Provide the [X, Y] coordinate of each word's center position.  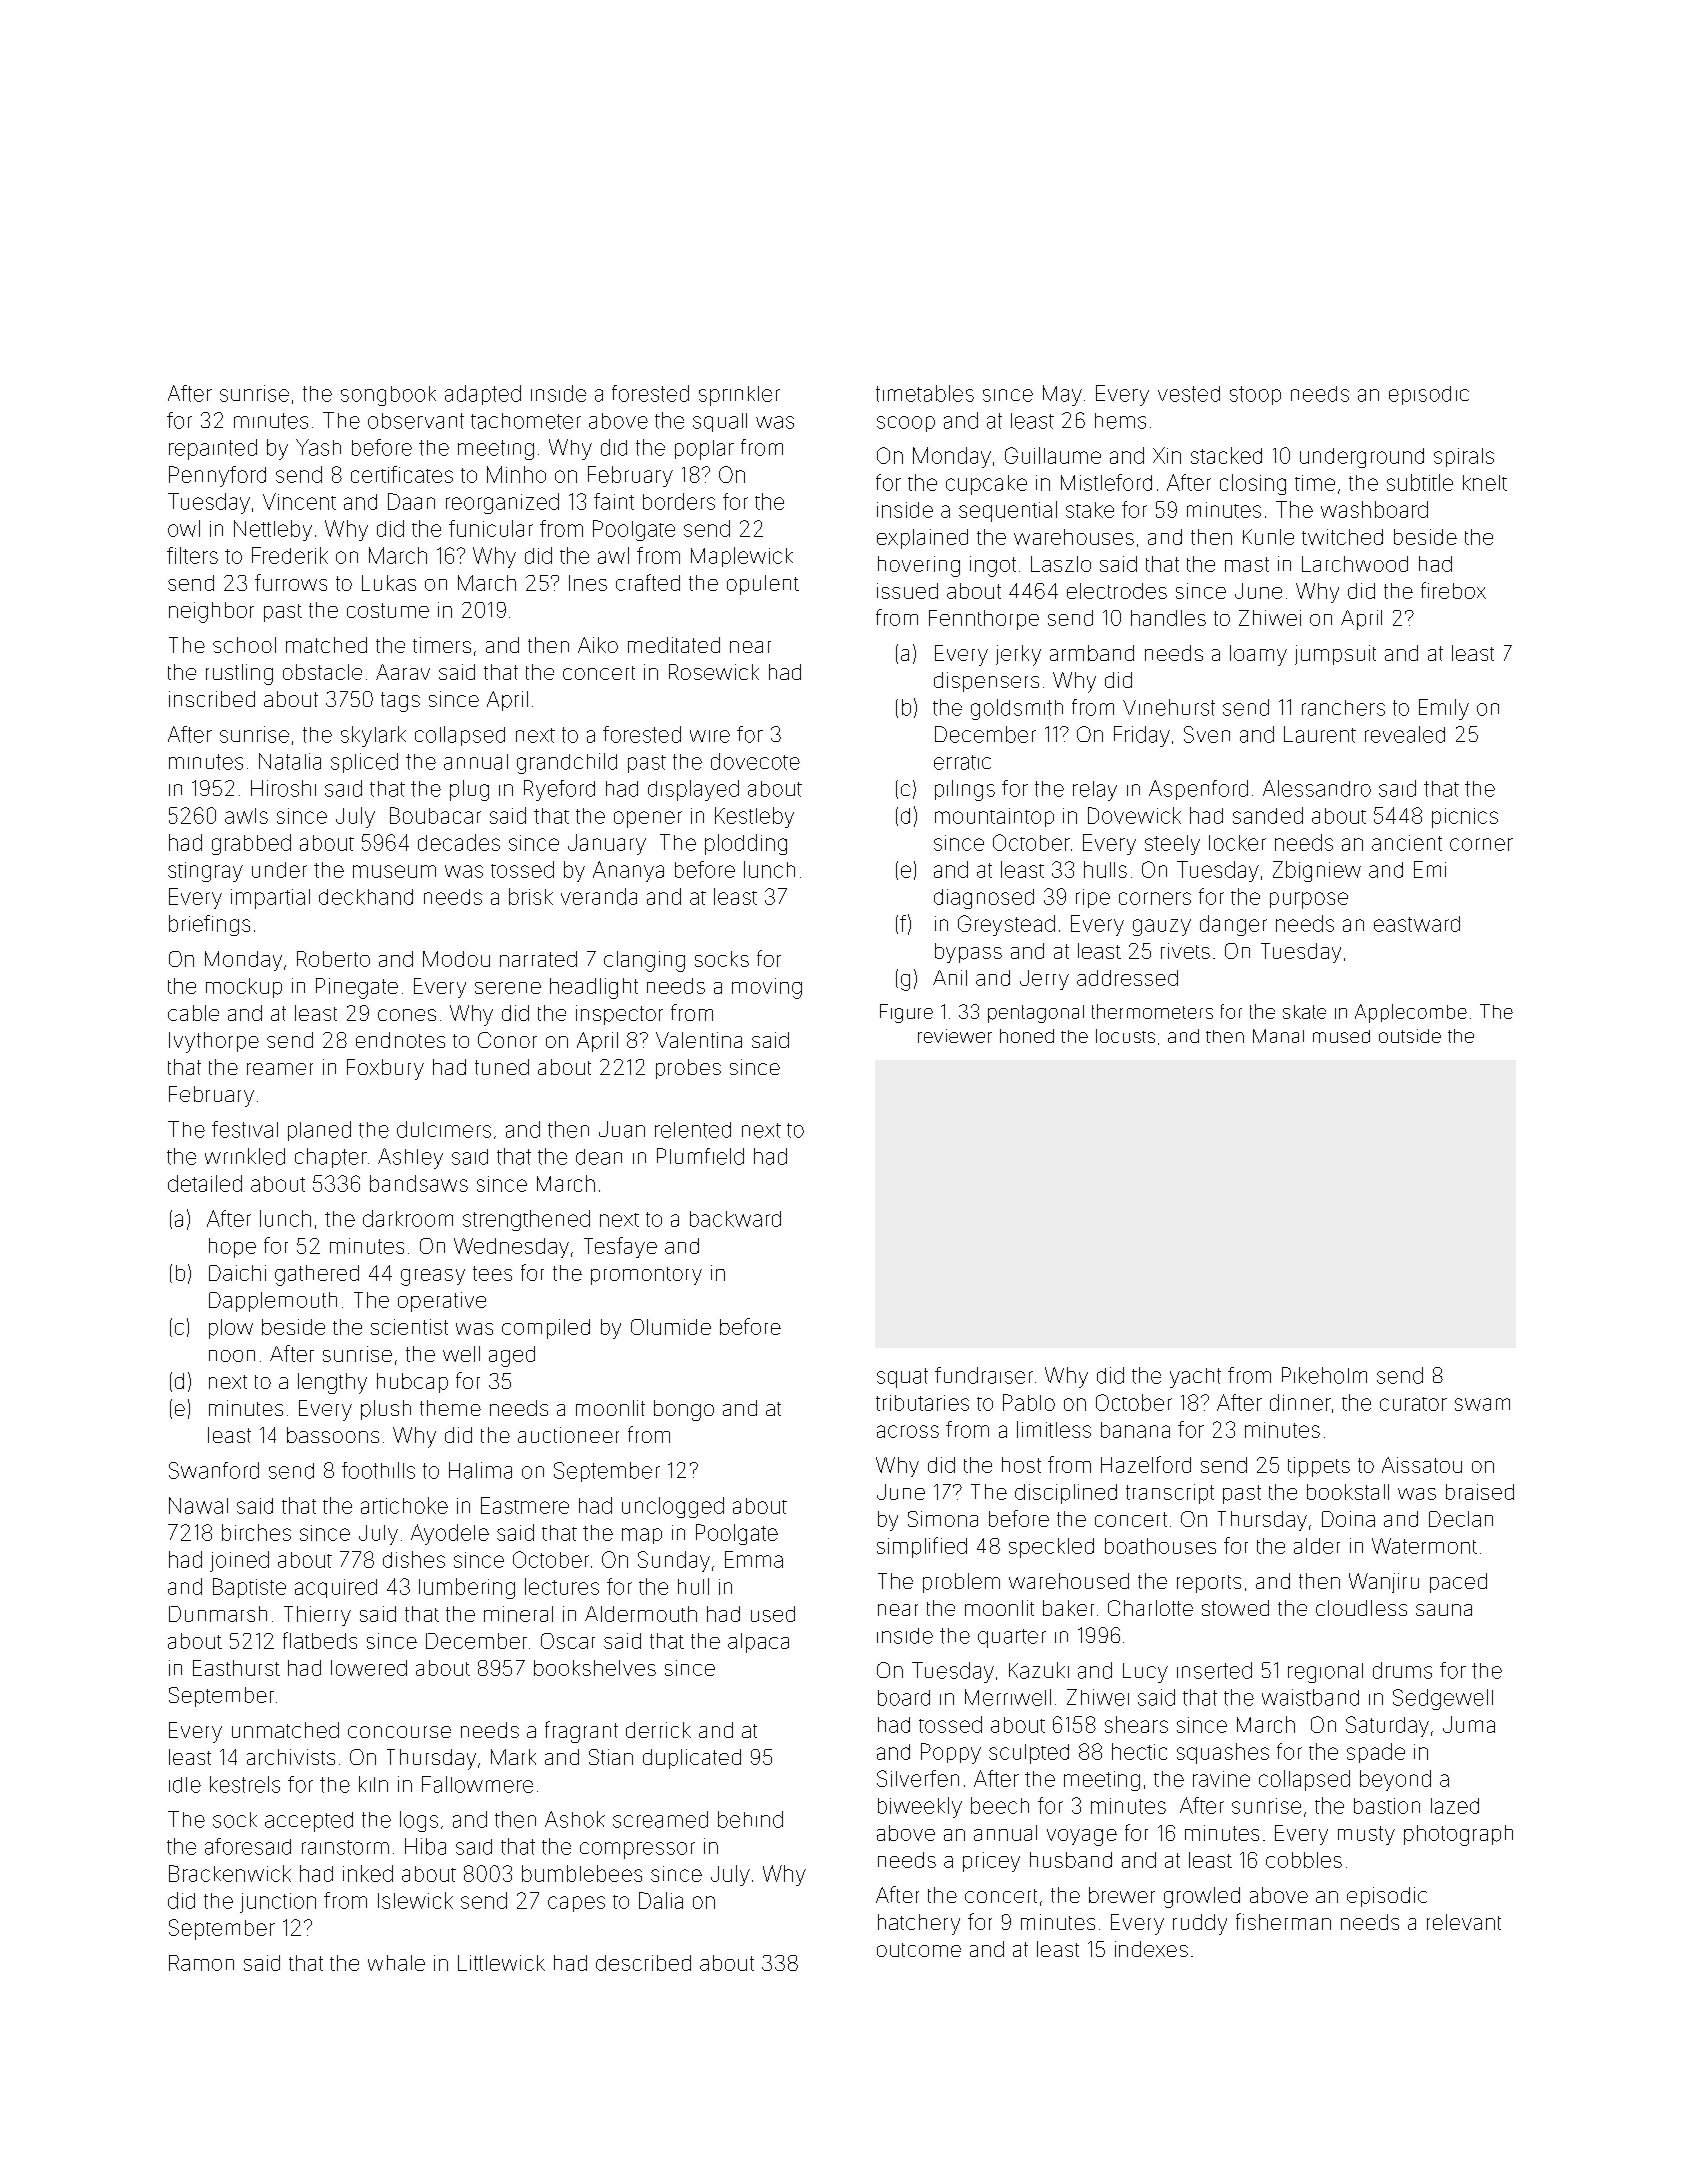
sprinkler [739, 396]
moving [767, 988]
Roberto [333, 959]
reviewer [955, 1036]
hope [232, 1248]
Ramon [201, 1963]
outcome [919, 1950]
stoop [1255, 395]
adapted [483, 395]
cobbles [1304, 1860]
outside [1410, 1036]
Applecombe [1411, 1013]
